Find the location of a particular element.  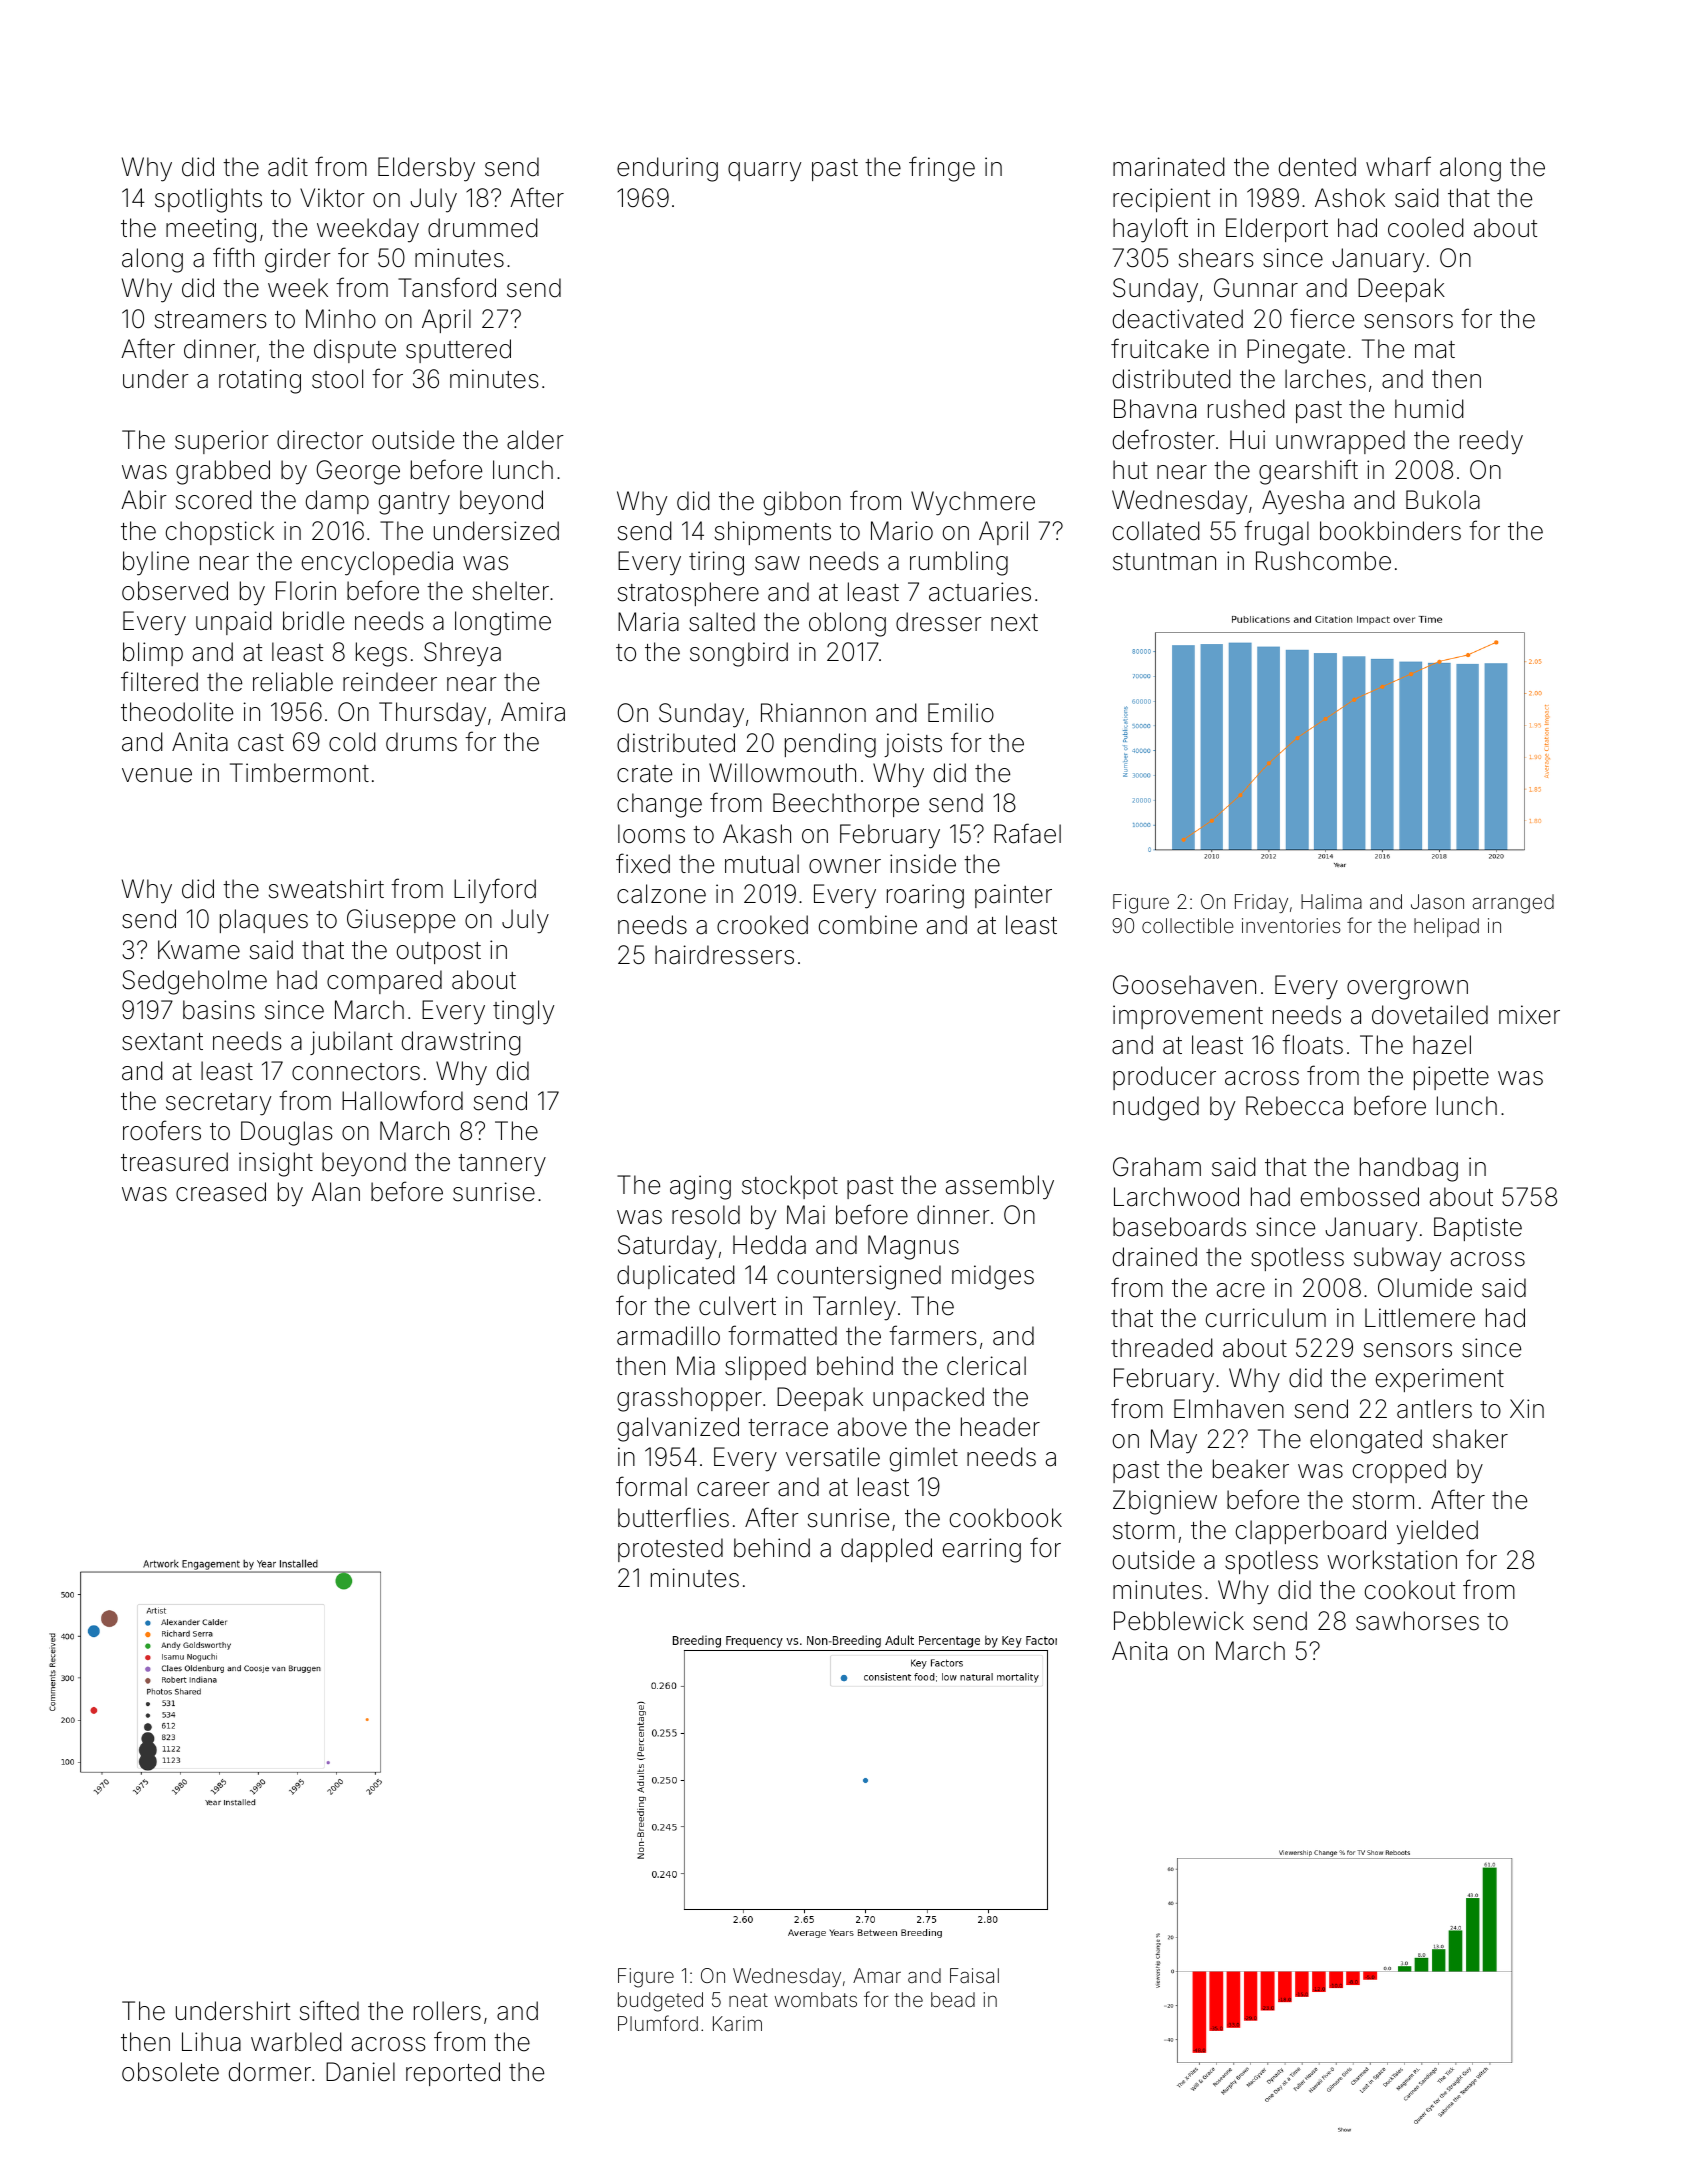

cookout is located at coordinates (1410, 1590).
